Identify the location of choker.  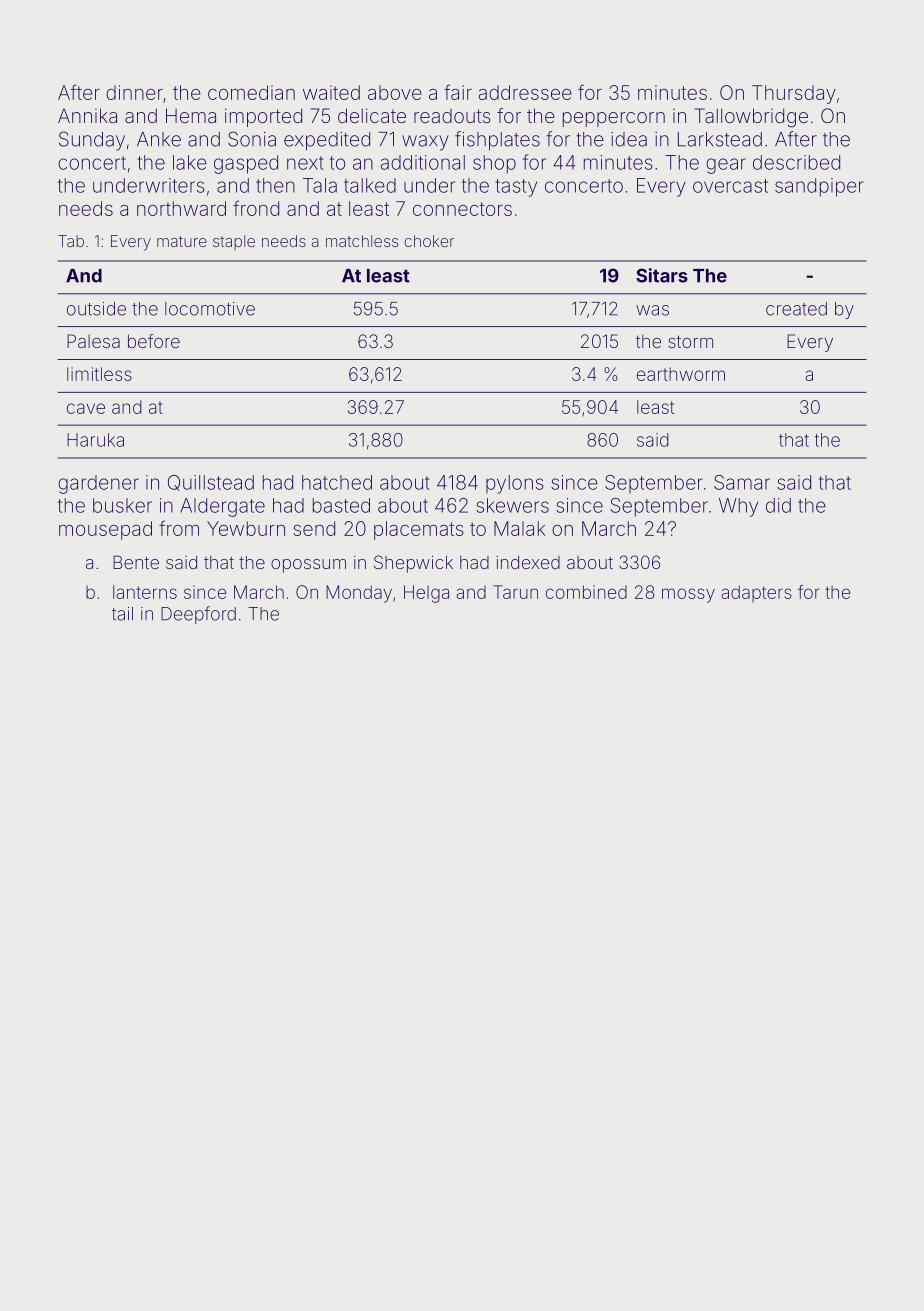
(429, 241).
